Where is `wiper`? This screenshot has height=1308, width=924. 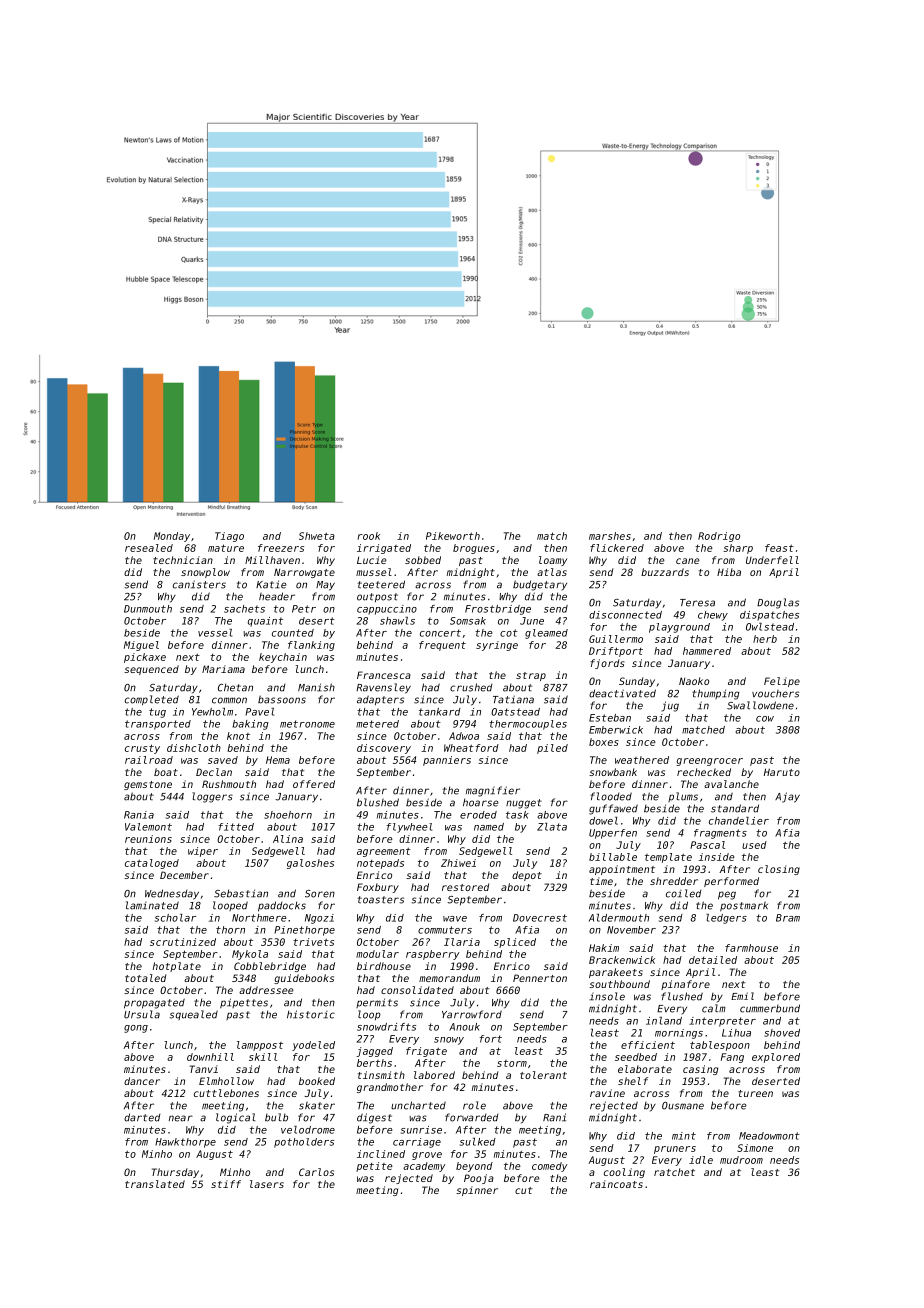 wiper is located at coordinates (203, 852).
